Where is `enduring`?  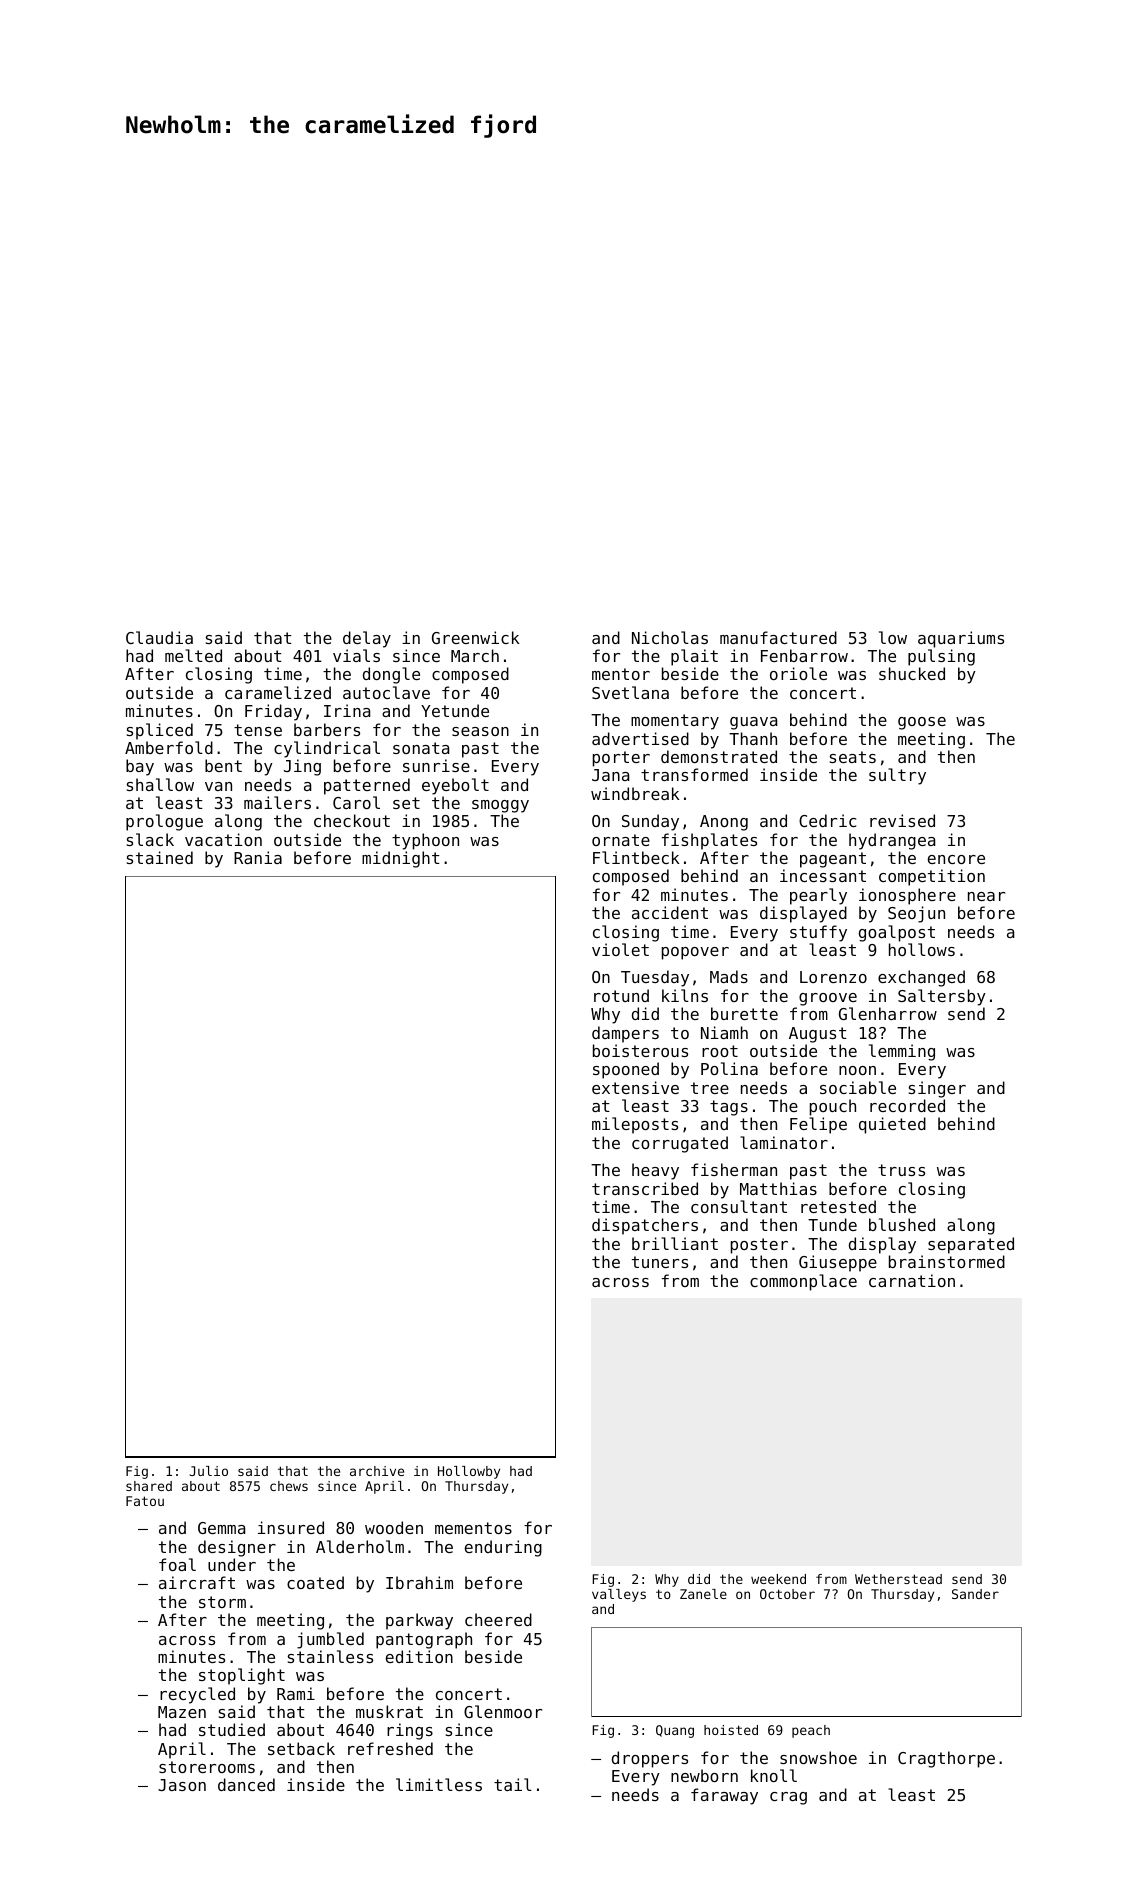
enduring is located at coordinates (503, 1548).
